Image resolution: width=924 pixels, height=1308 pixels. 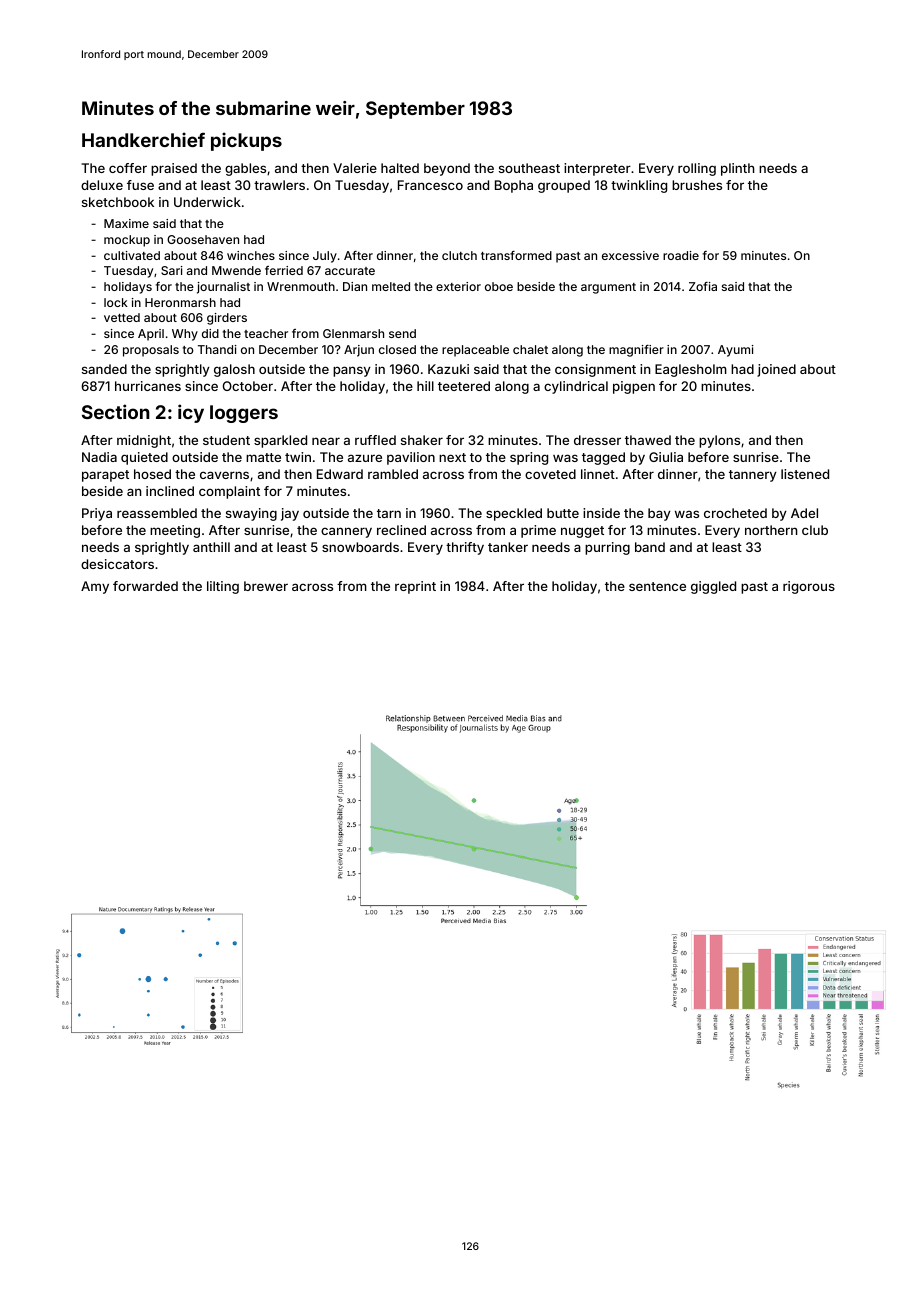 What do you see at coordinates (697, 185) in the screenshot?
I see `brushes` at bounding box center [697, 185].
